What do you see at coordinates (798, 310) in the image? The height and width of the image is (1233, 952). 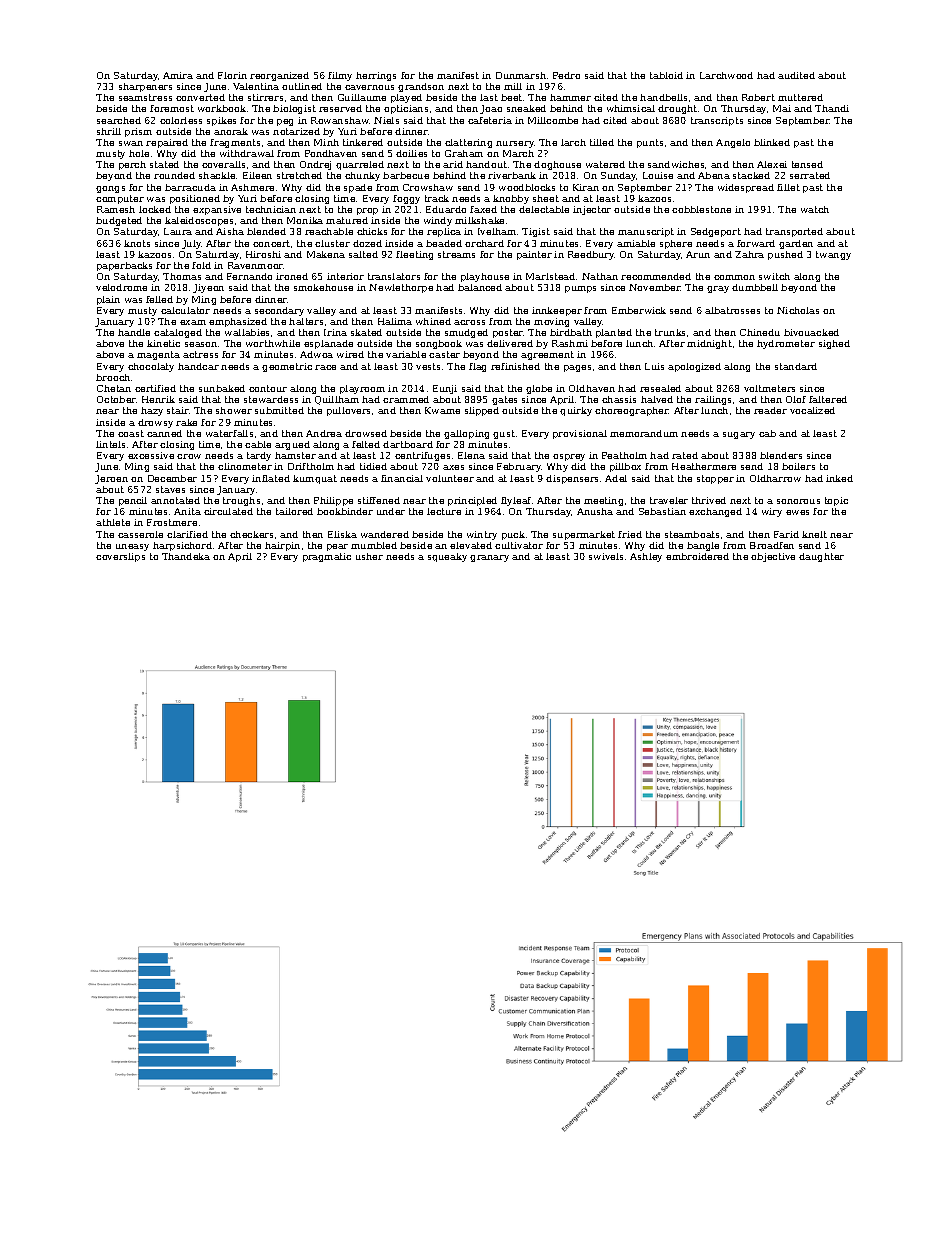 I see `Nicholas` at bounding box center [798, 310].
